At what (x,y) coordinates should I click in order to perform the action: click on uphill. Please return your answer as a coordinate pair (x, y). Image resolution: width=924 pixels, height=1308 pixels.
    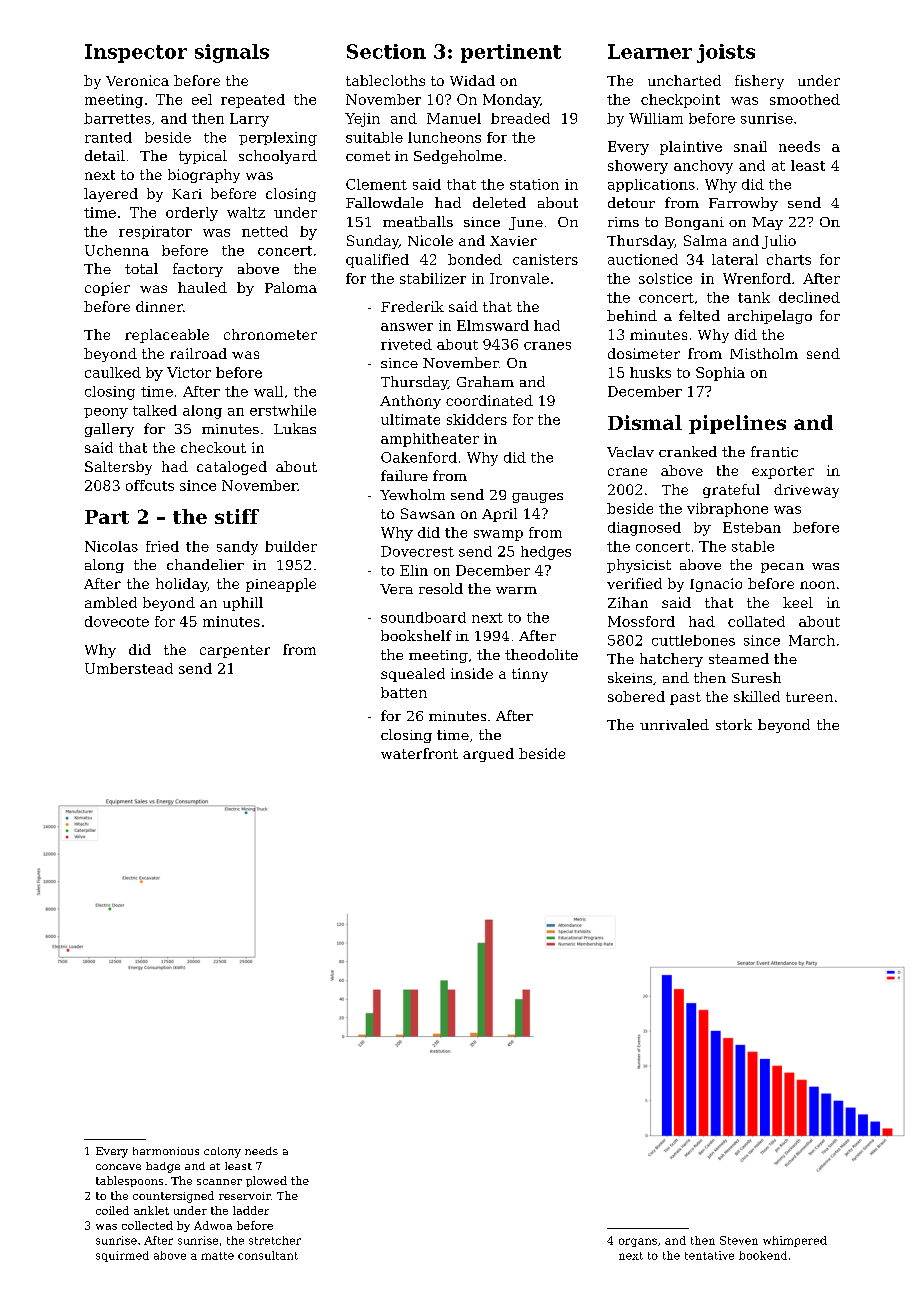
    Looking at the image, I should click on (243, 604).
